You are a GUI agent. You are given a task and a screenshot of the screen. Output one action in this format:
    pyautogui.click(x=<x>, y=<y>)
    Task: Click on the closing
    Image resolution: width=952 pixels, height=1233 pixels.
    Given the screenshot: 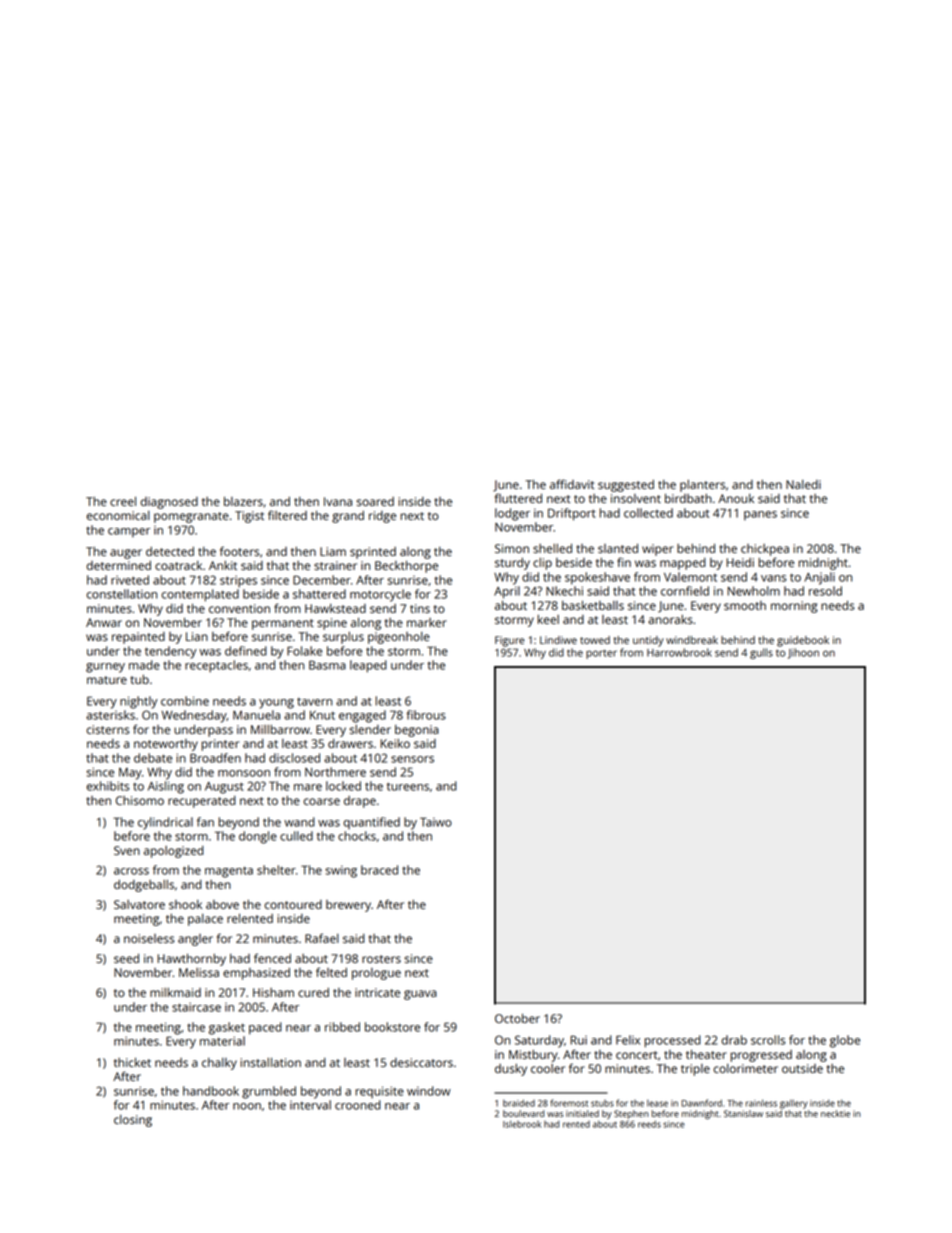 What is the action you would take?
    pyautogui.click(x=133, y=1121)
